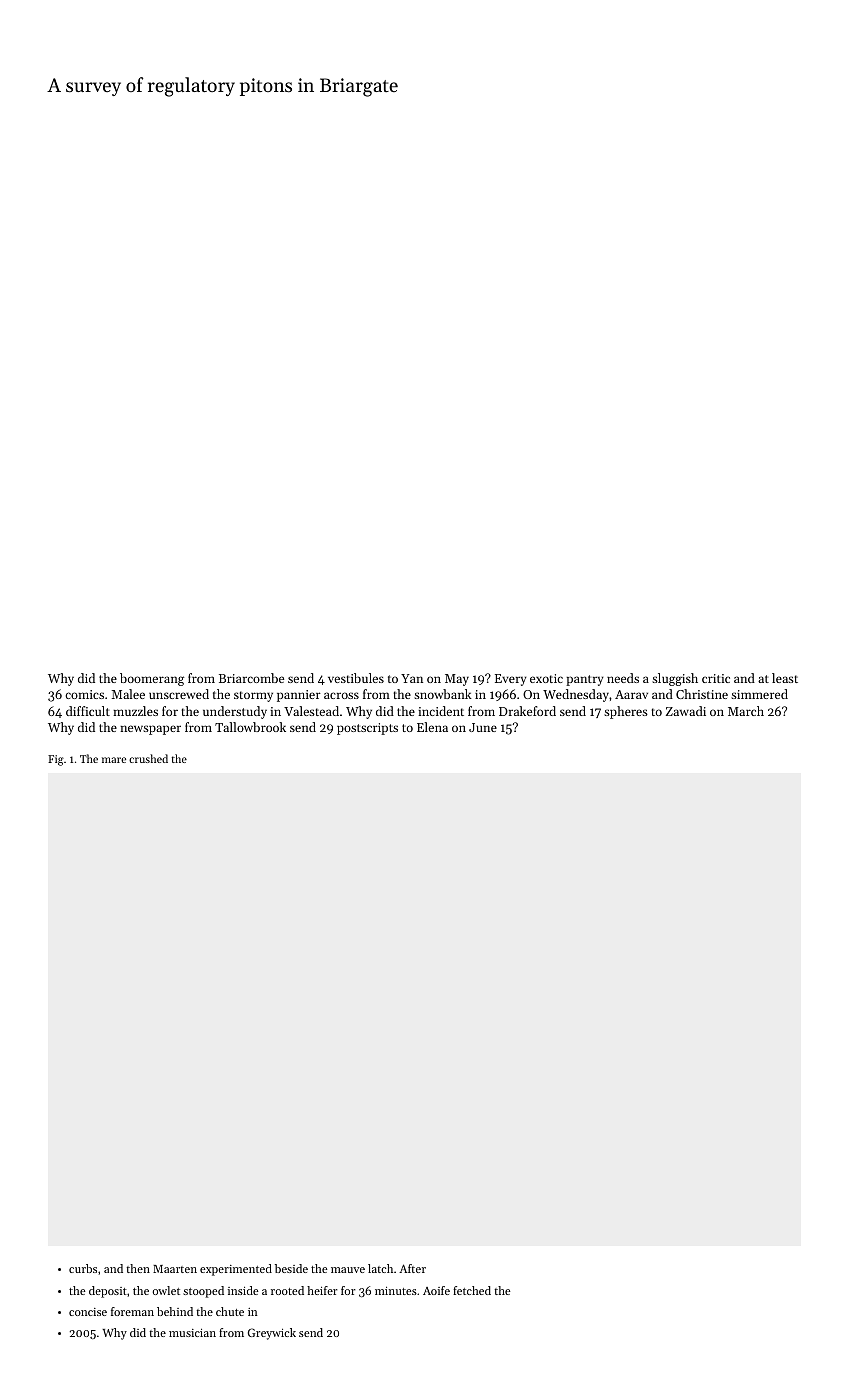 This screenshot has width=849, height=1400. I want to click on boomerang, so click(152, 679).
